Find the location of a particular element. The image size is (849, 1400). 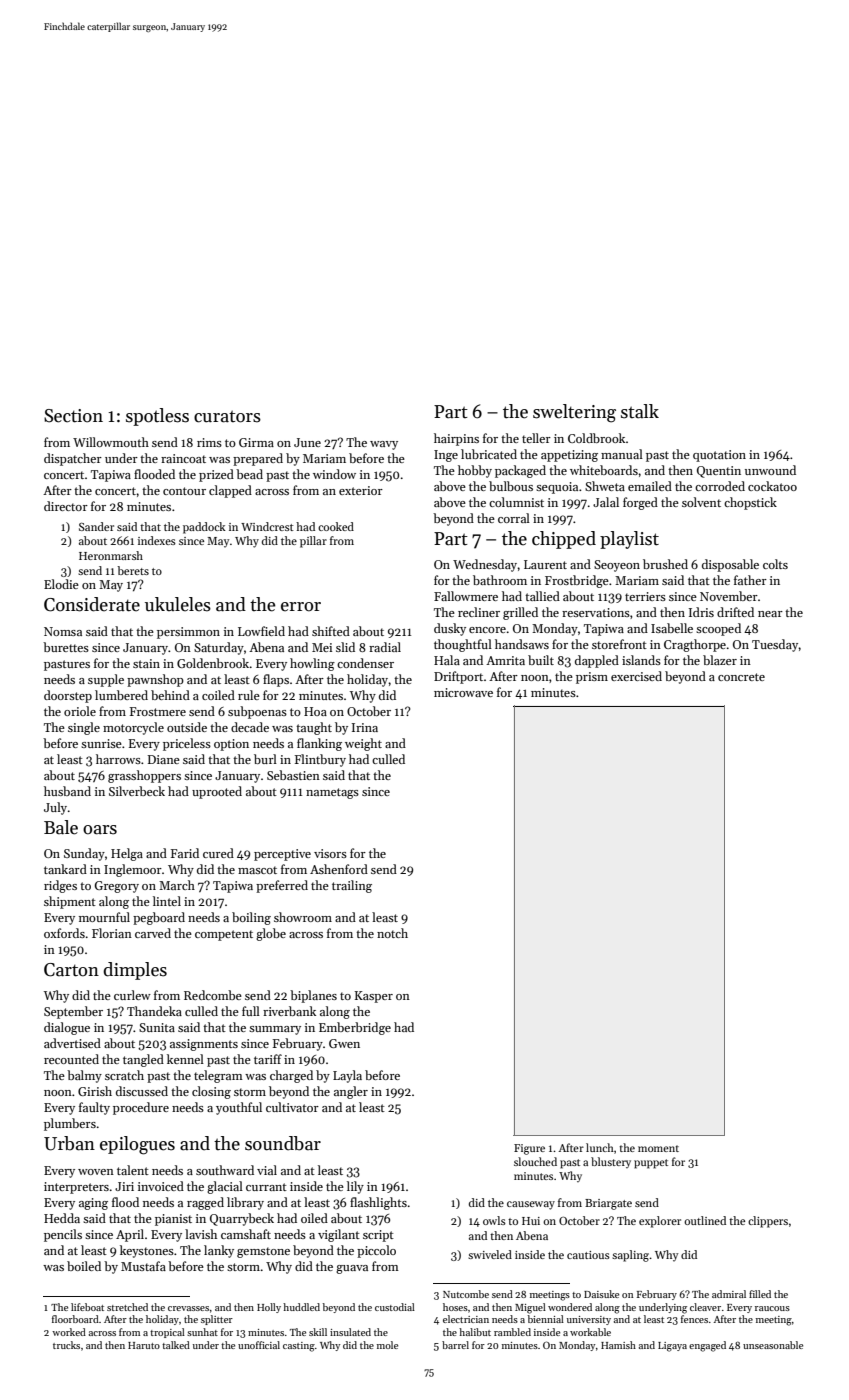

Hedda is located at coordinates (62, 1218).
